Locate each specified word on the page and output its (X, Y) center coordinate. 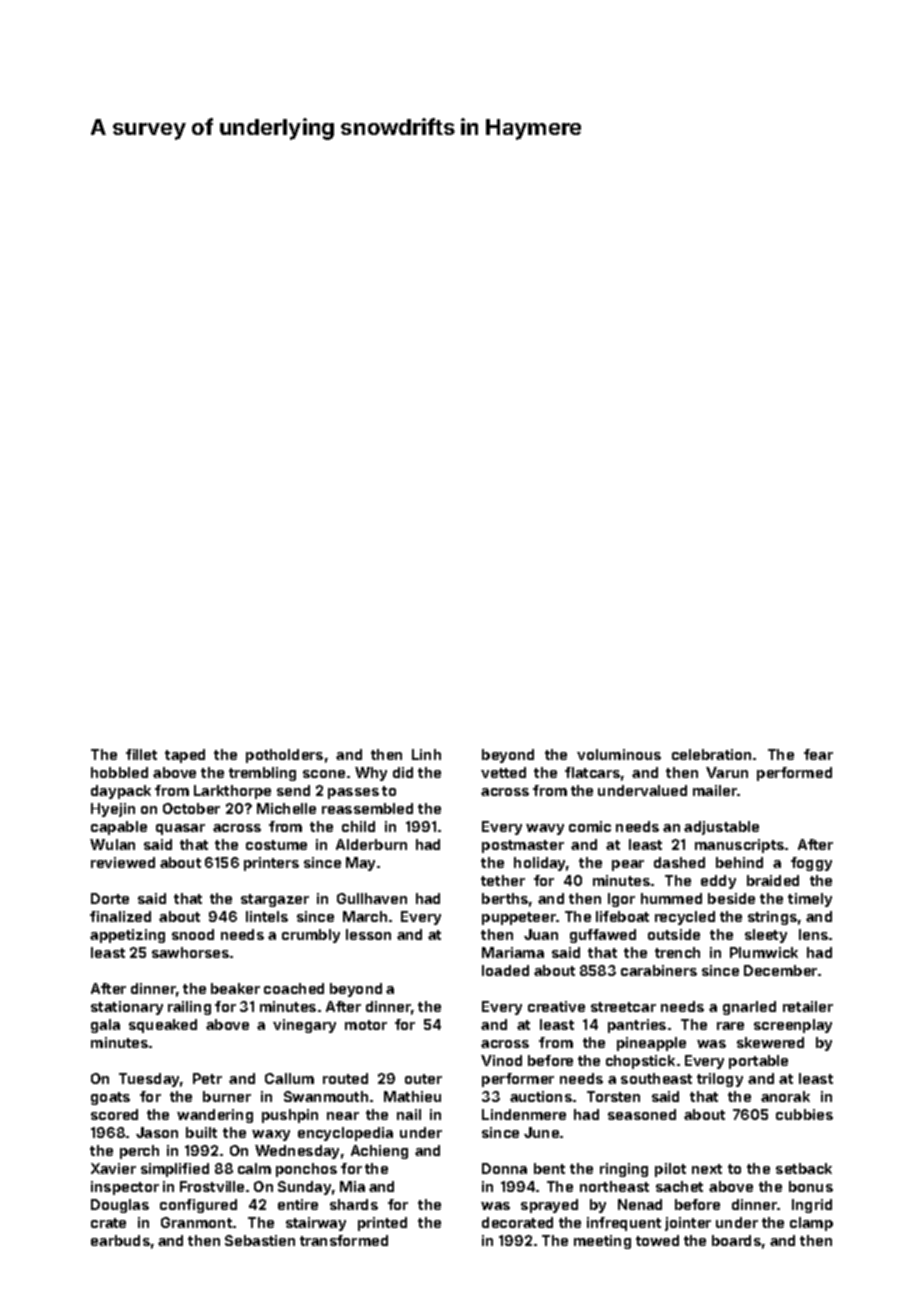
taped (185, 756)
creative (556, 1006)
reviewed (123, 862)
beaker (235, 988)
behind (739, 862)
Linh (426, 754)
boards (736, 1240)
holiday (540, 864)
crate (108, 1223)
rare (730, 1026)
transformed (344, 1240)
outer (423, 1079)
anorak (785, 1096)
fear (818, 754)
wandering (215, 1116)
